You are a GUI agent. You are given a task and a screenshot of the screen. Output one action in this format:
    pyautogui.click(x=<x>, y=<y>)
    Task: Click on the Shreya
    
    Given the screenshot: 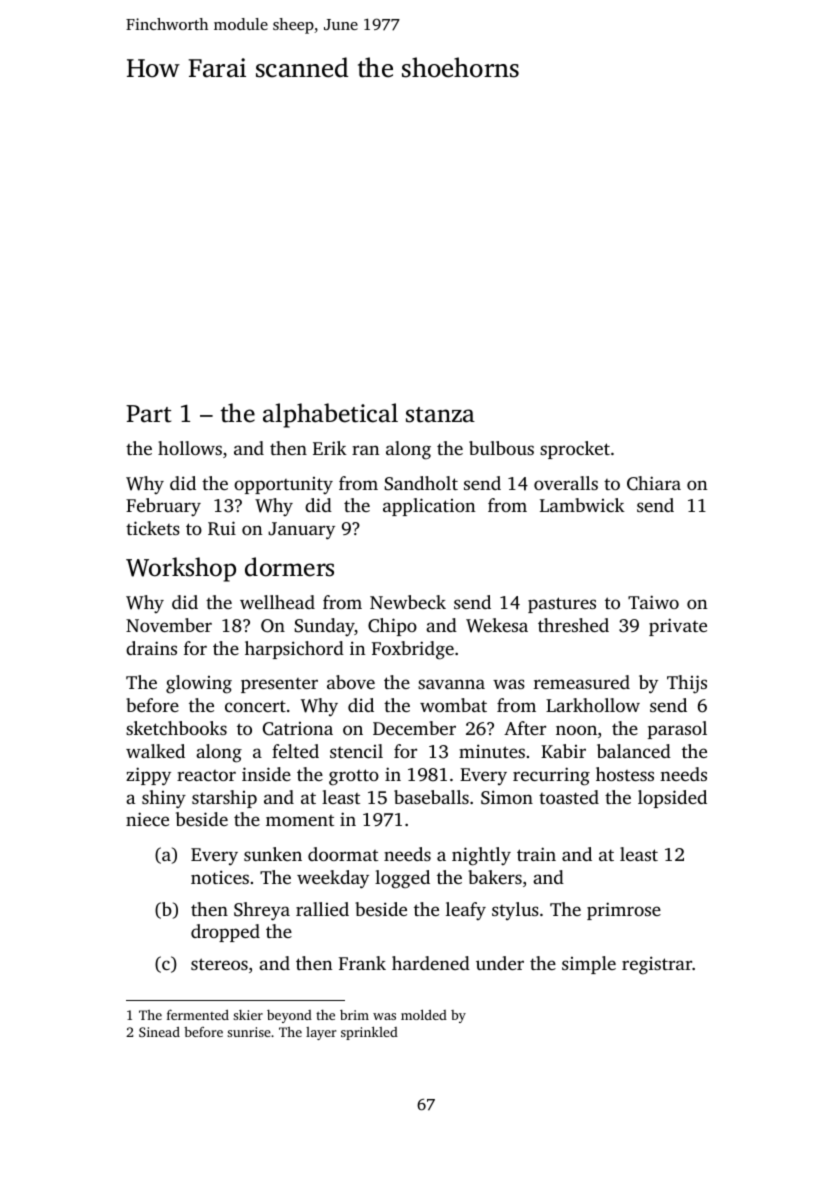 What is the action you would take?
    pyautogui.click(x=262, y=911)
